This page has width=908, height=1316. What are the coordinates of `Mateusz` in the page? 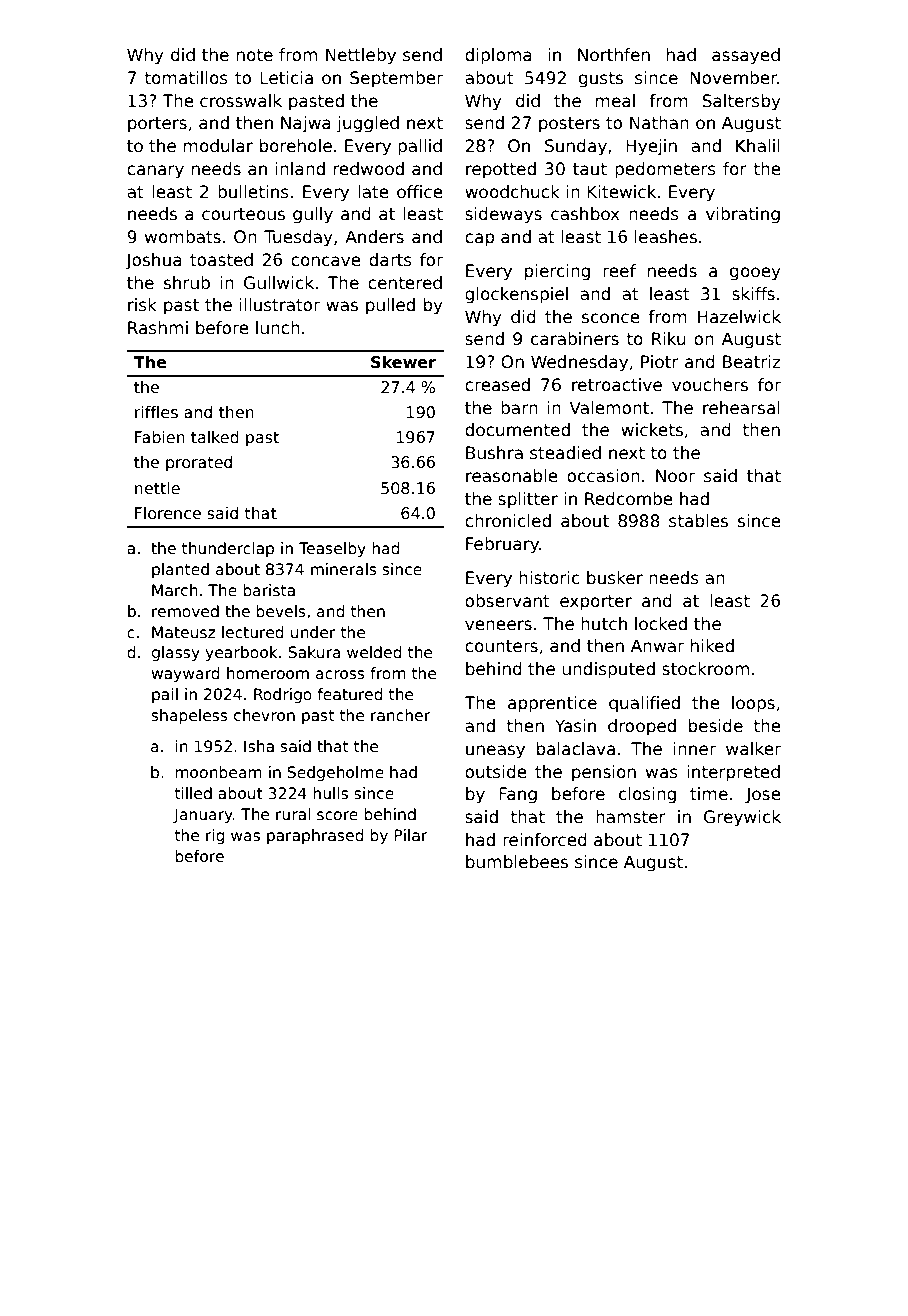 It's located at (184, 632).
